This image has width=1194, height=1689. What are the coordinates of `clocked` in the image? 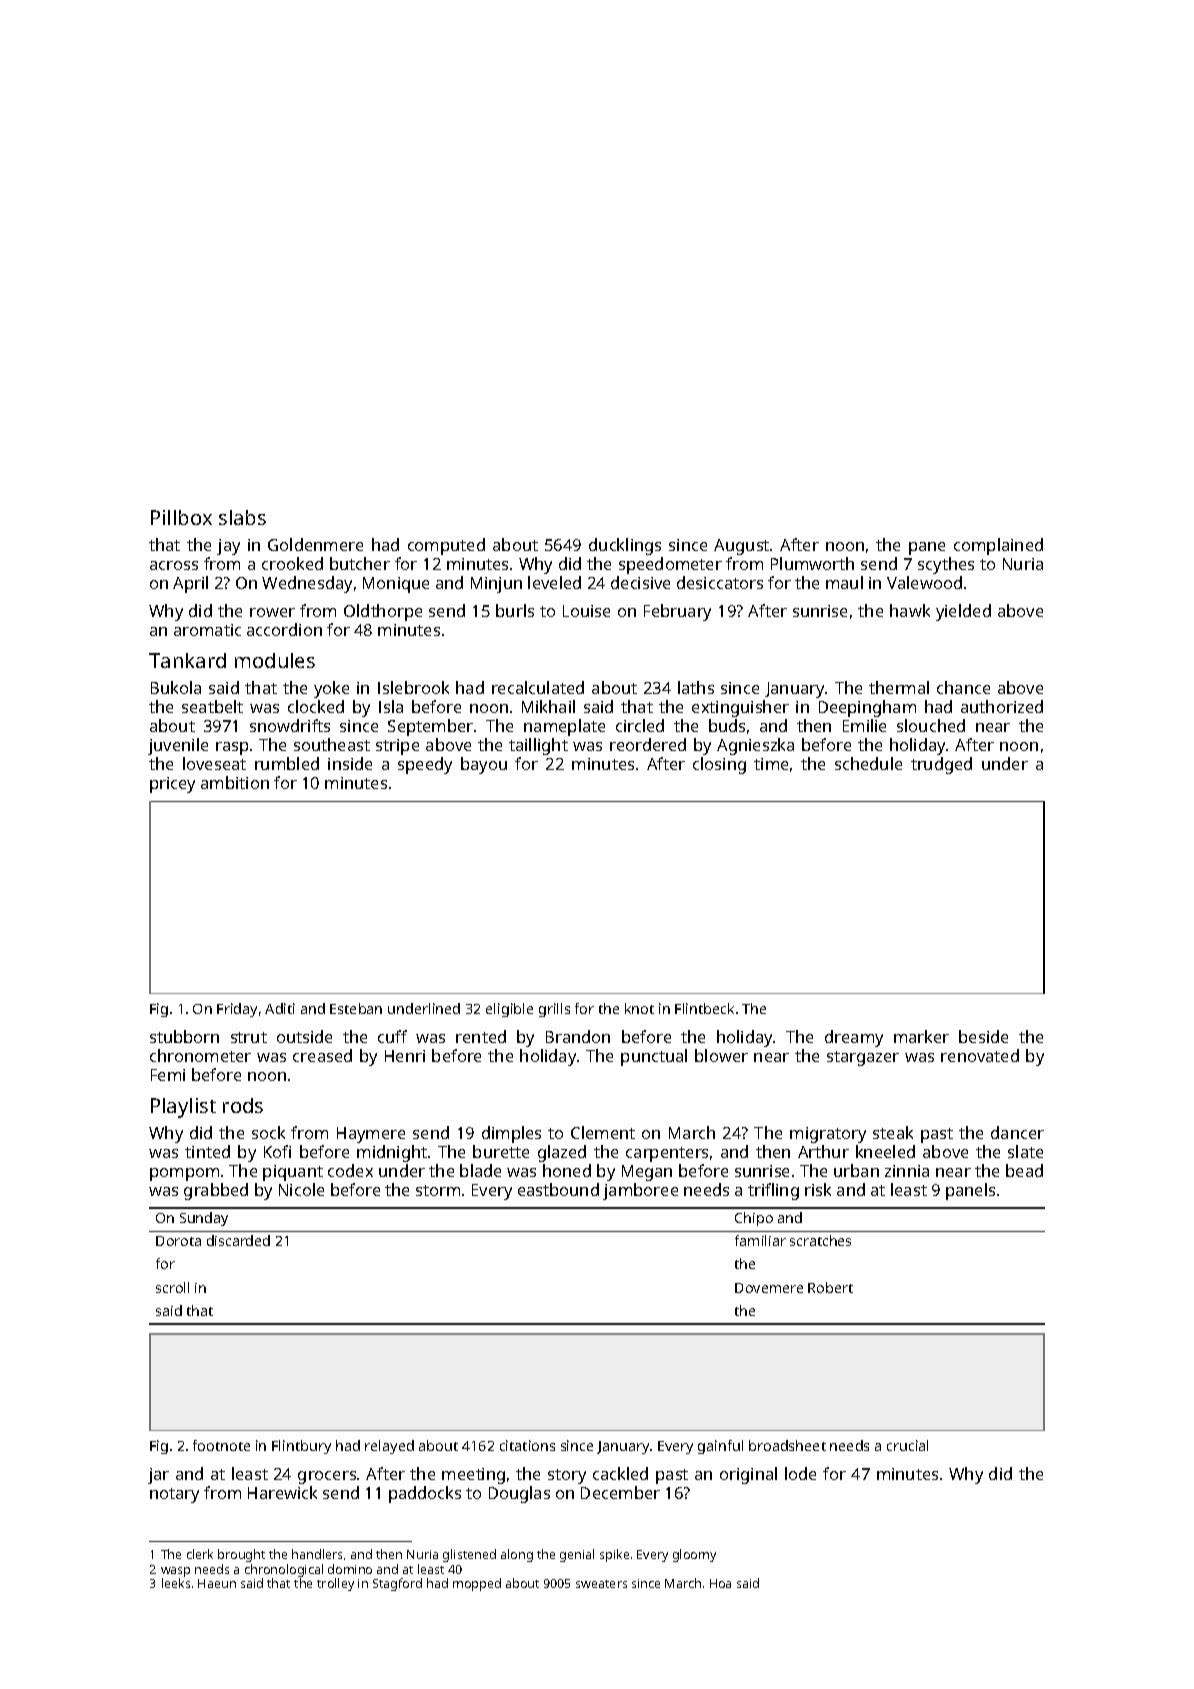 It's located at (316, 706).
